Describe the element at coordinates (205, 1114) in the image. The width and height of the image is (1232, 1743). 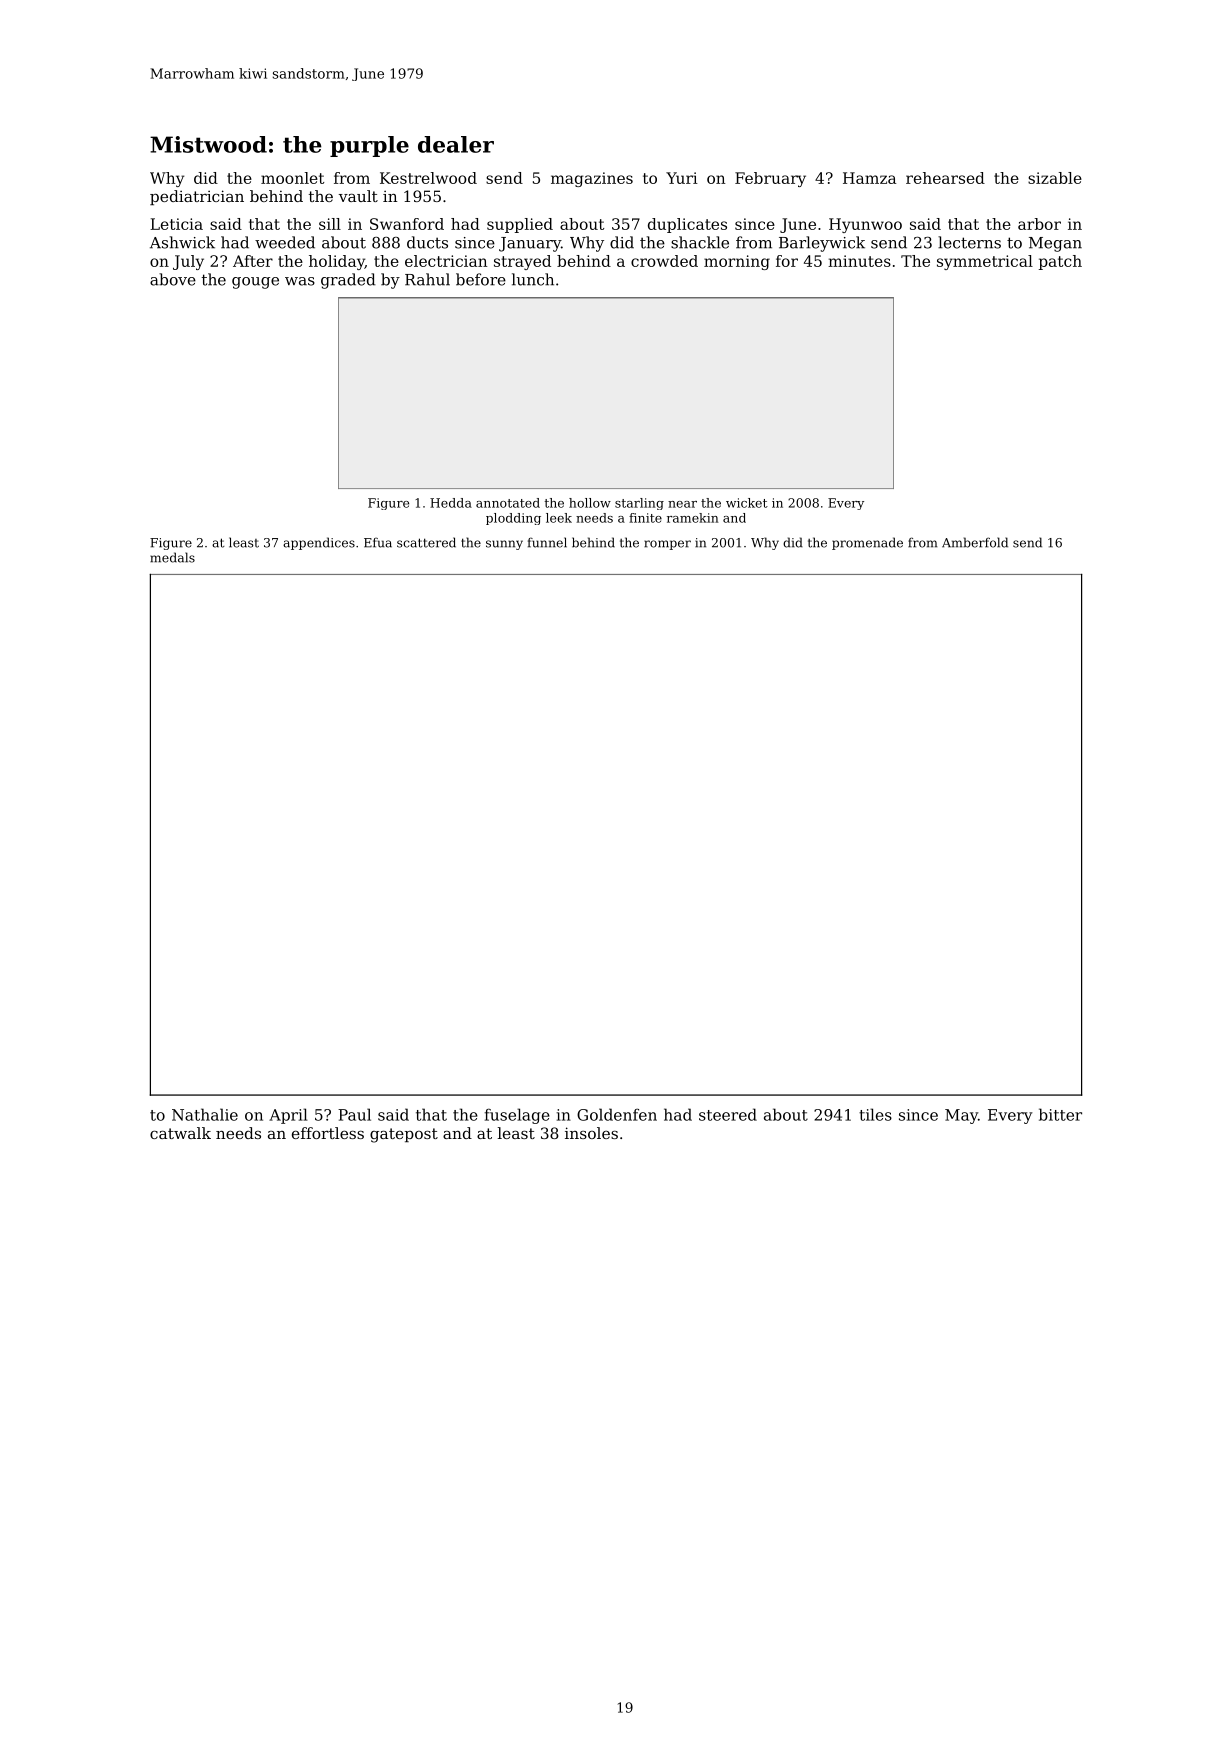
I see `Nathalie` at that location.
